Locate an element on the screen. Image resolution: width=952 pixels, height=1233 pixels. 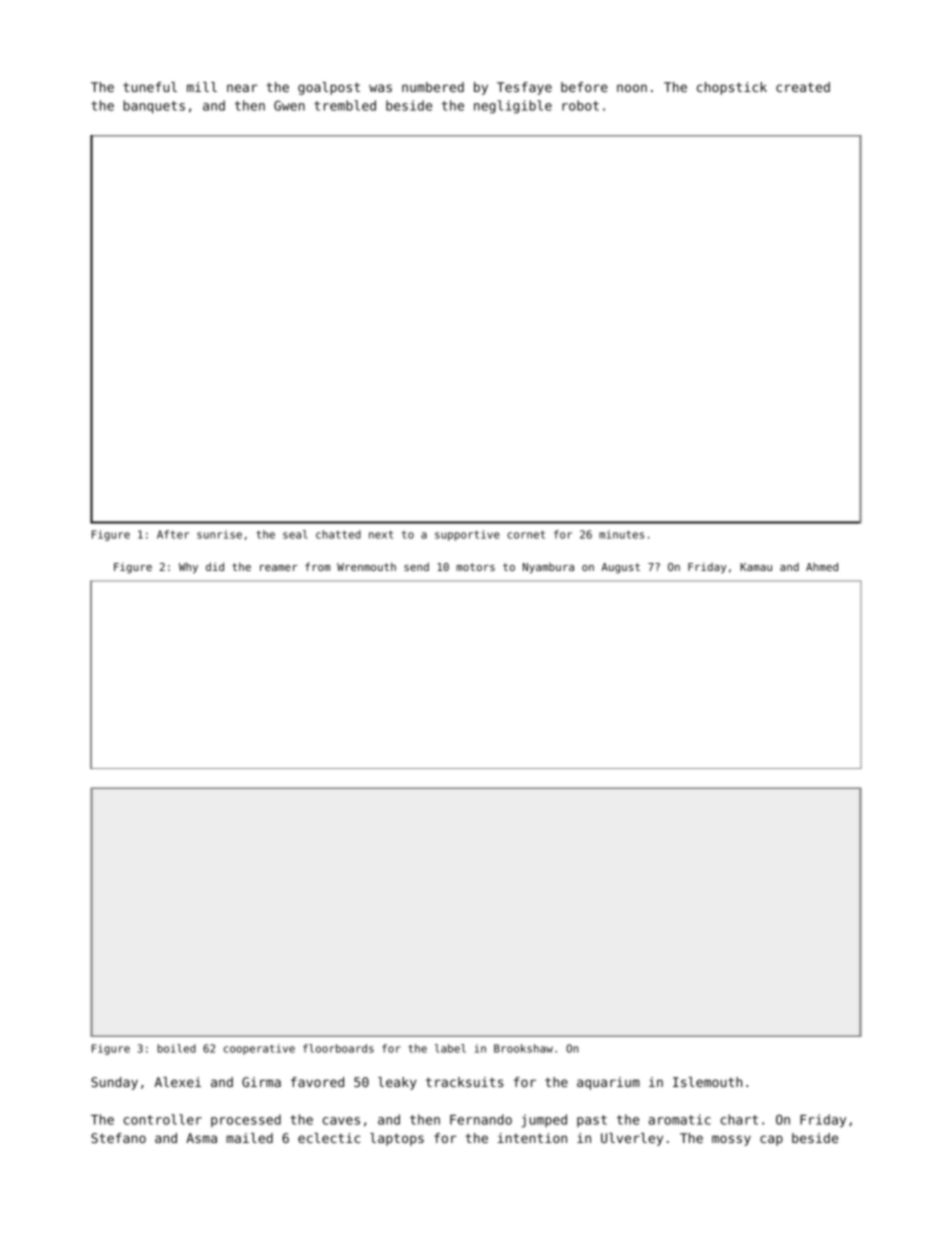
Ahmed is located at coordinates (822, 566).
